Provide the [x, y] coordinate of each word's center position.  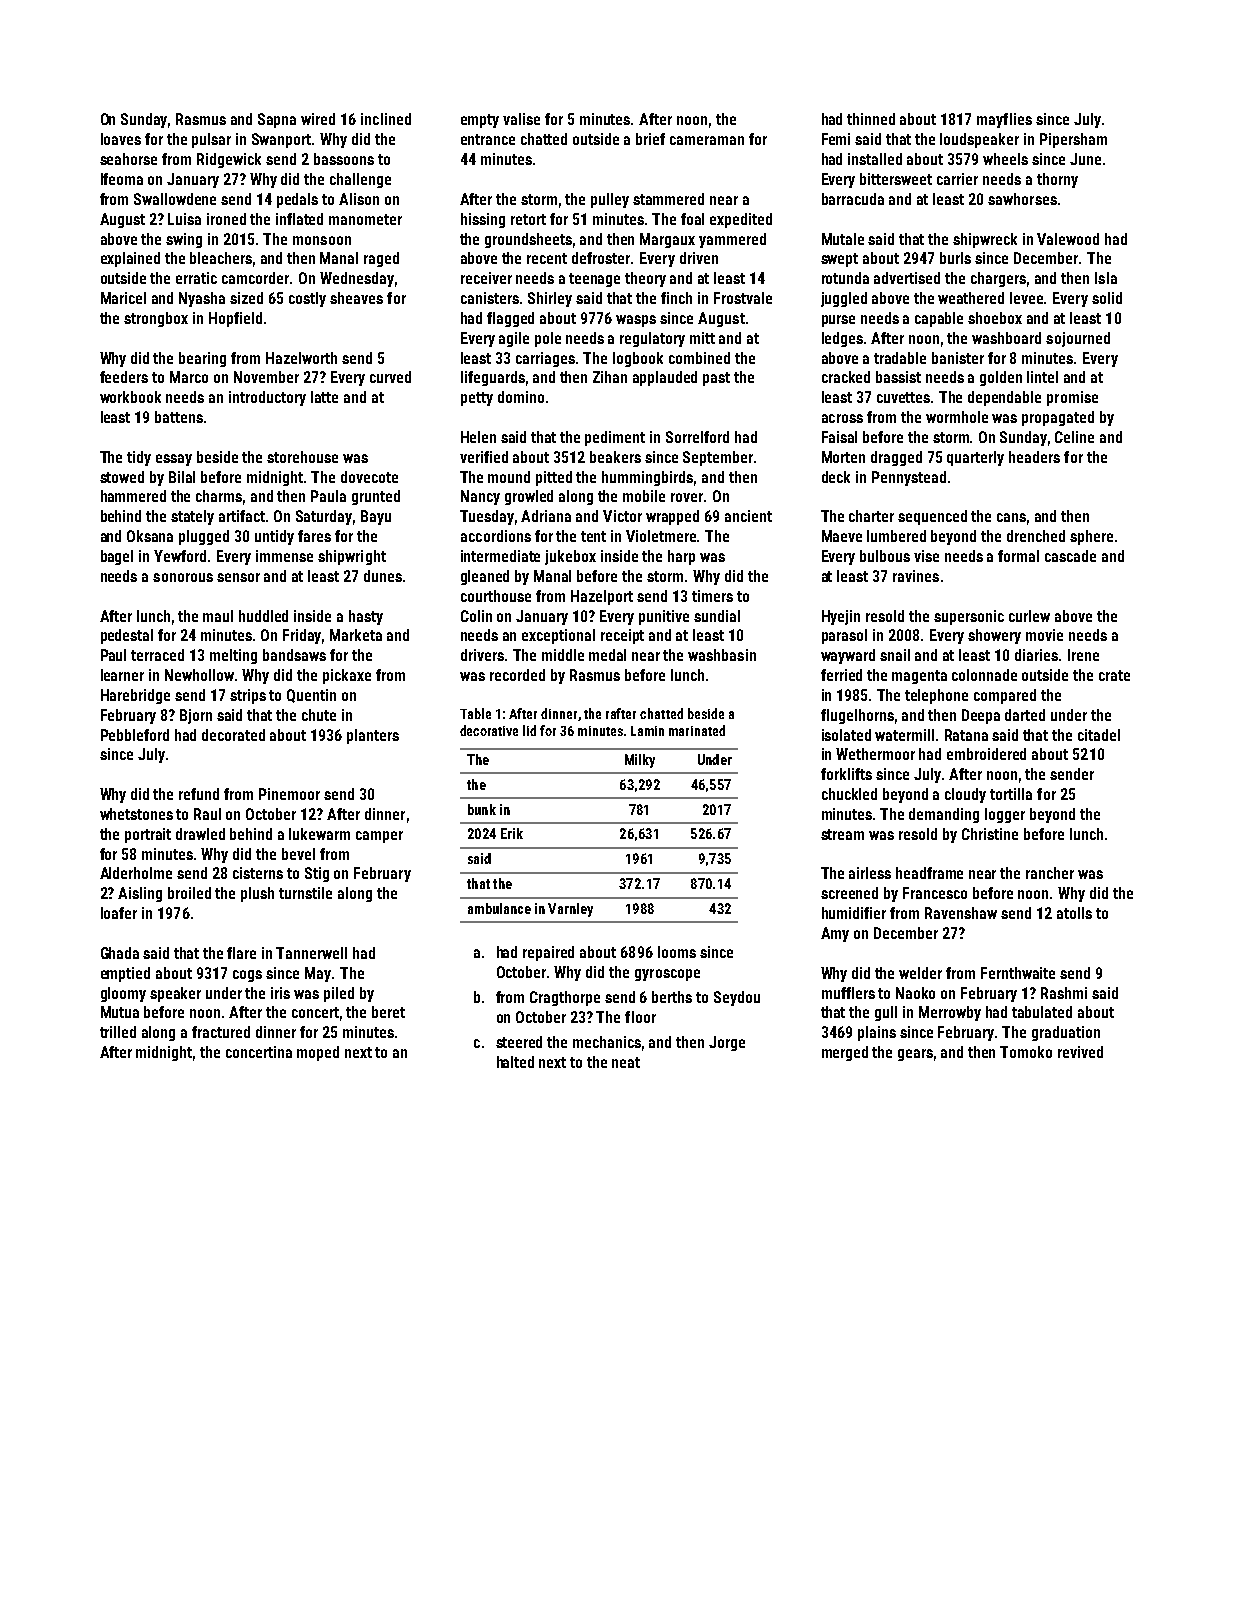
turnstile [305, 893]
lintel [1042, 377]
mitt [702, 338]
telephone [936, 696]
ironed [226, 219]
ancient [748, 516]
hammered [133, 496]
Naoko [915, 993]
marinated [697, 730]
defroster [602, 258]
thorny [1057, 180]
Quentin [311, 696]
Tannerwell [311, 953]
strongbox [156, 319]
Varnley [570, 910]
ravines [916, 576]
